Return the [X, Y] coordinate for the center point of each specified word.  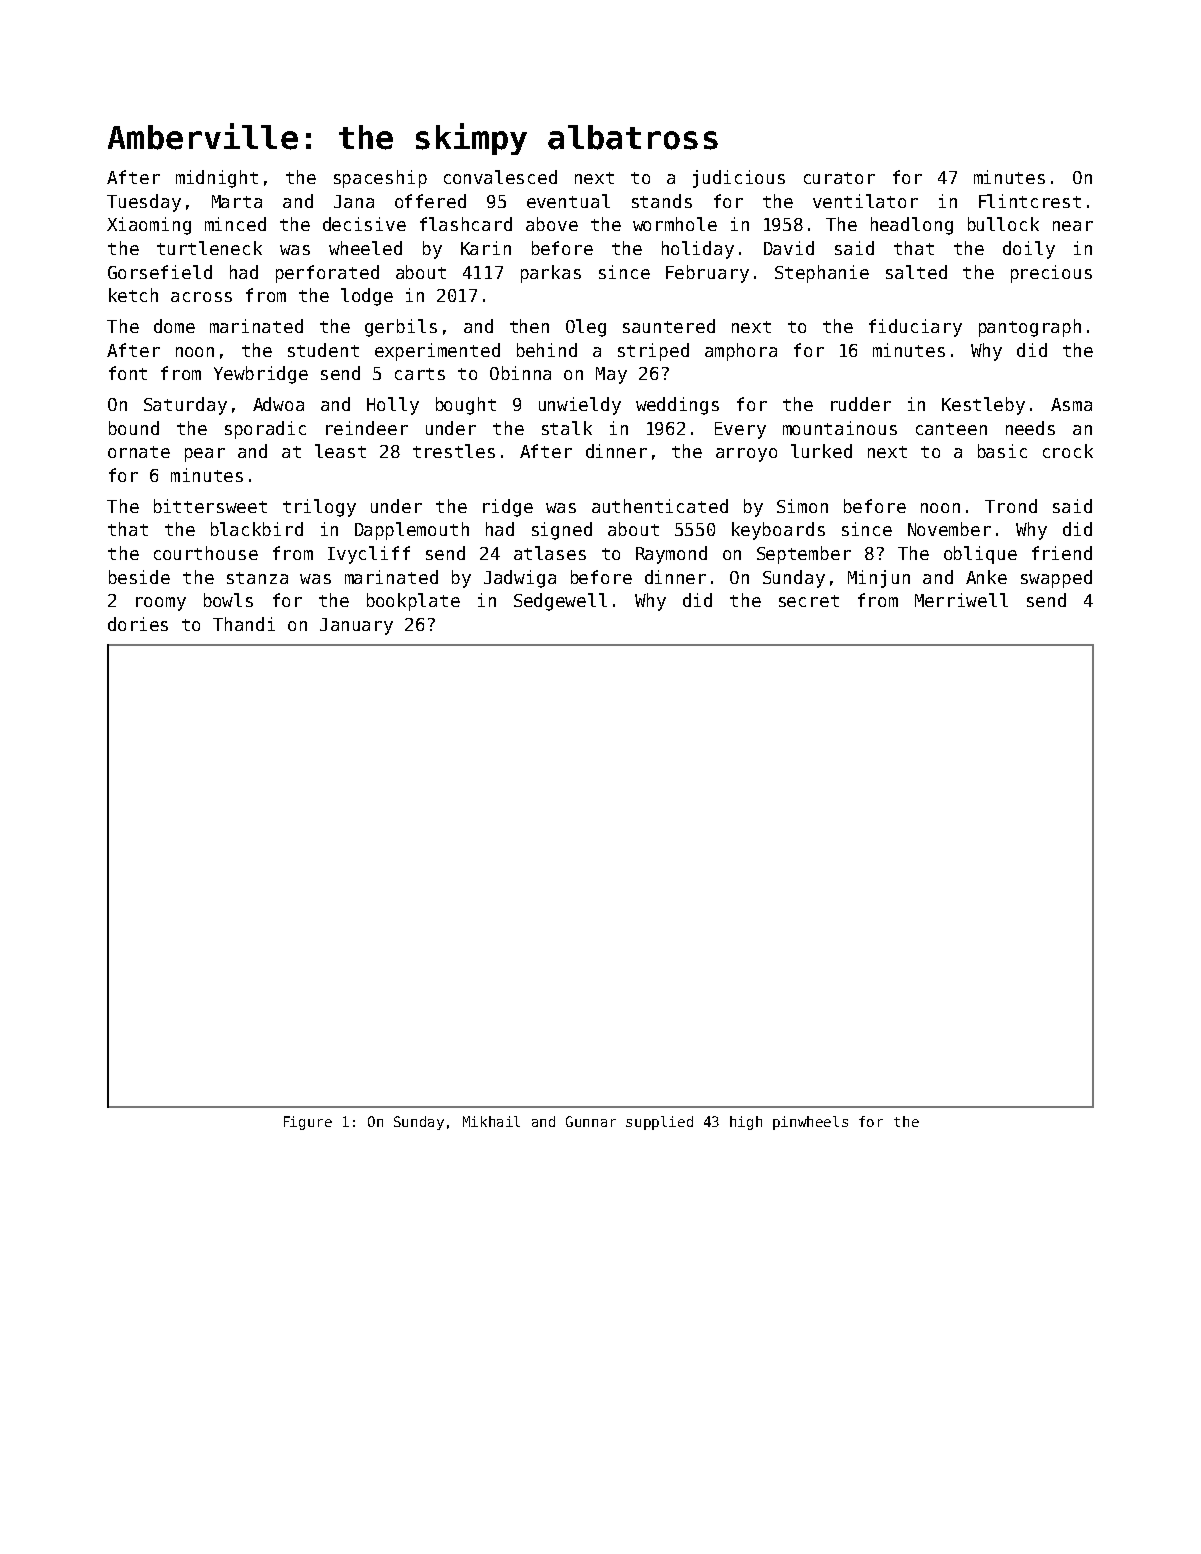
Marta [237, 201]
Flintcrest [1030, 201]
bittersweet [210, 506]
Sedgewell [560, 602]
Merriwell [961, 600]
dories [138, 624]
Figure [308, 1123]
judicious [739, 179]
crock [1068, 451]
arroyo [746, 455]
